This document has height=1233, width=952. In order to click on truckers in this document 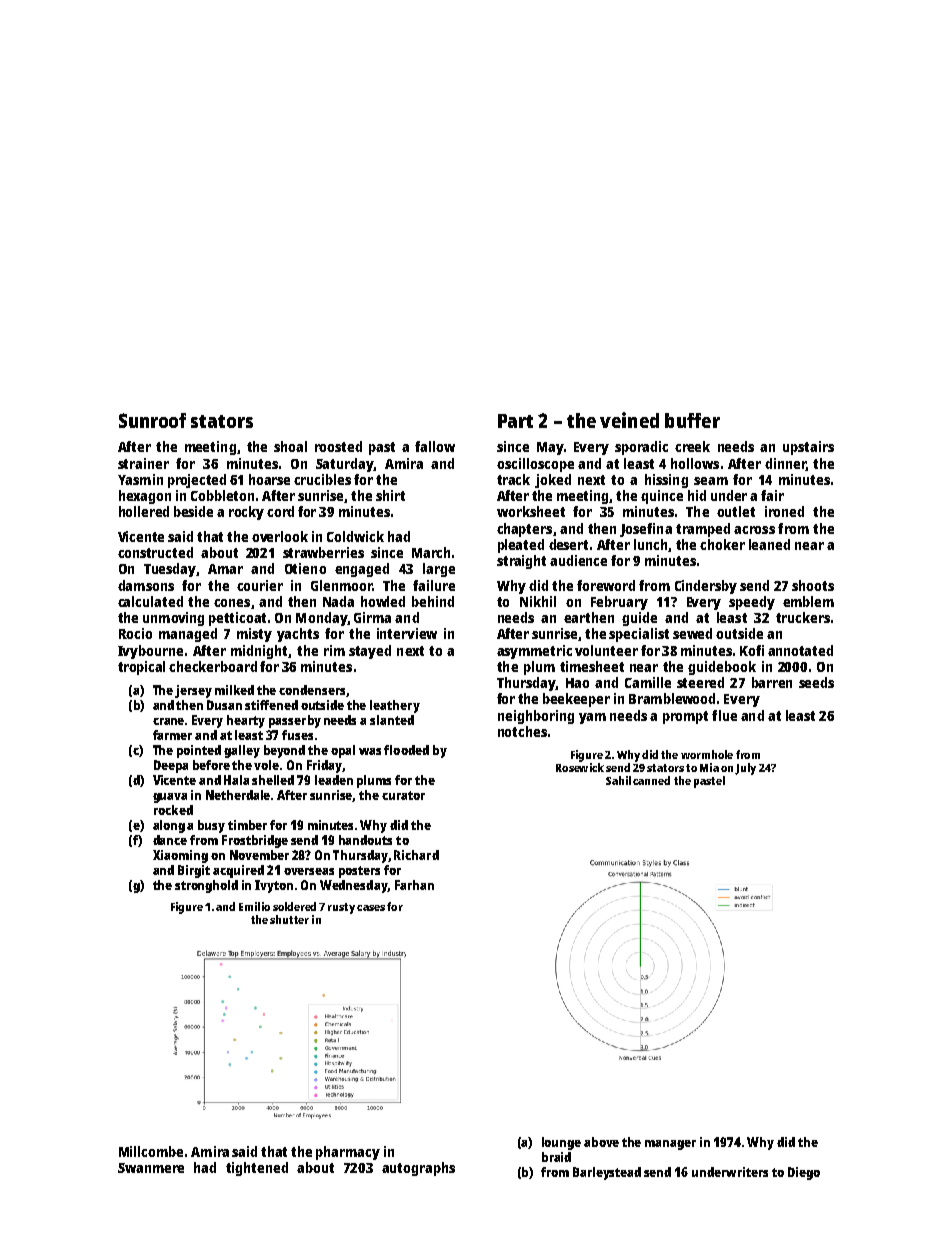, I will do `click(803, 617)`.
